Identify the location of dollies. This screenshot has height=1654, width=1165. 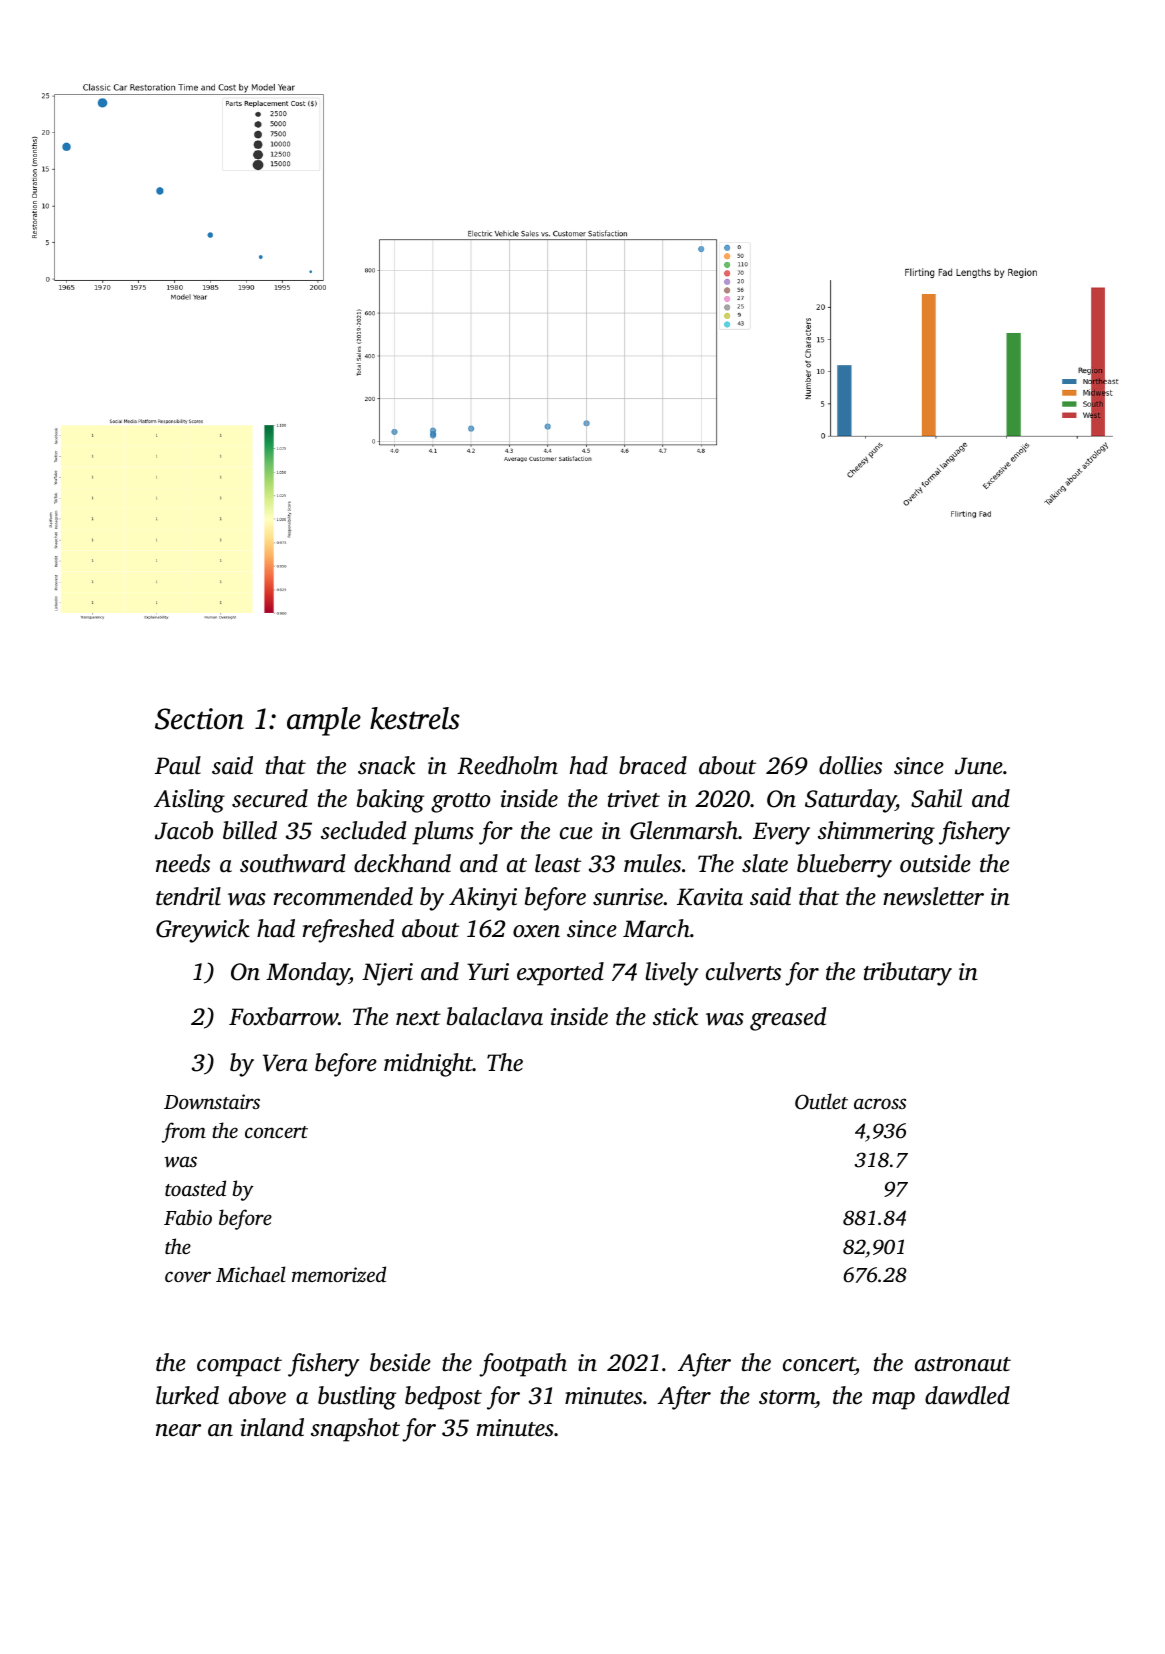
(850, 765).
